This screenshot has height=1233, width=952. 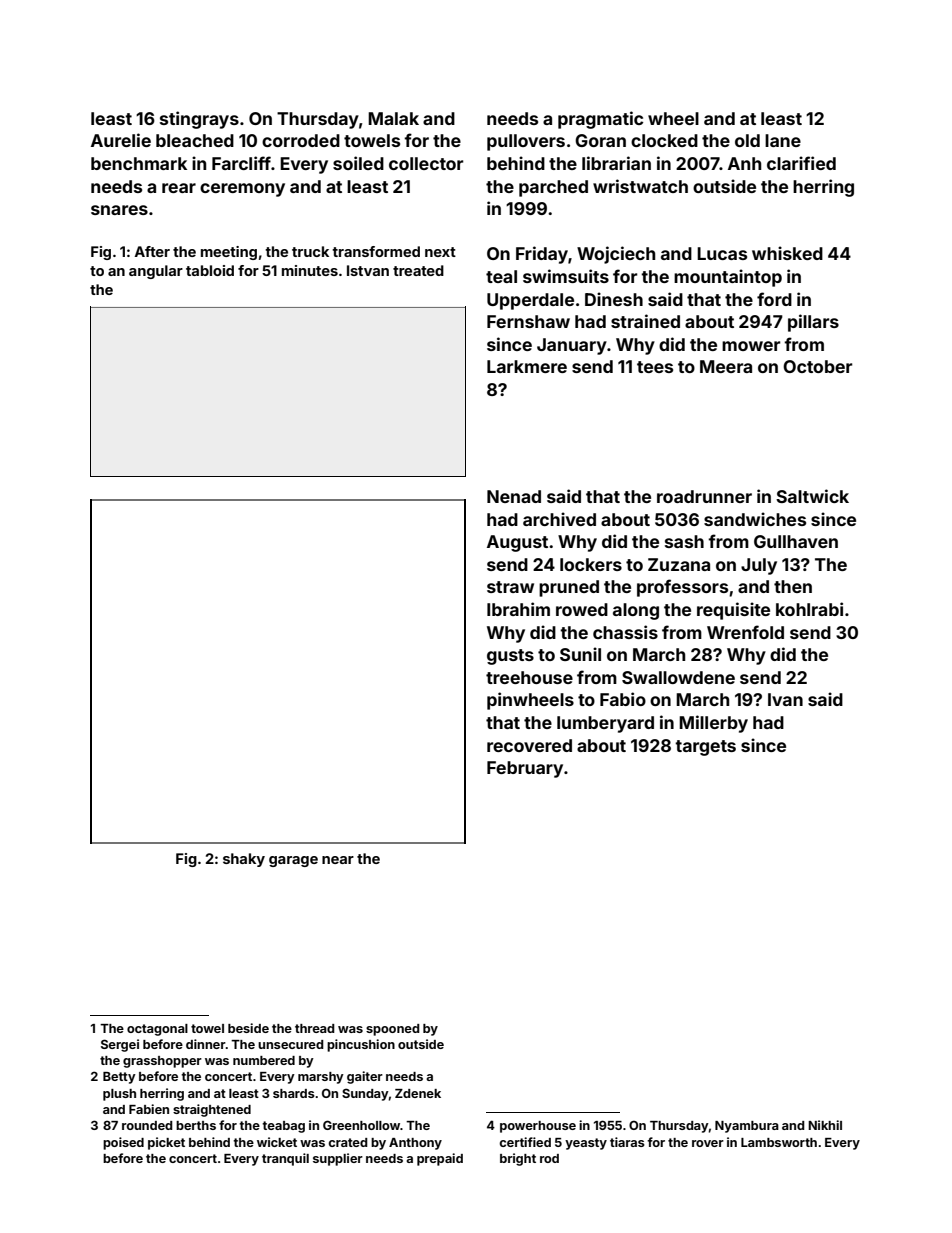 I want to click on Larkmere, so click(x=527, y=366).
